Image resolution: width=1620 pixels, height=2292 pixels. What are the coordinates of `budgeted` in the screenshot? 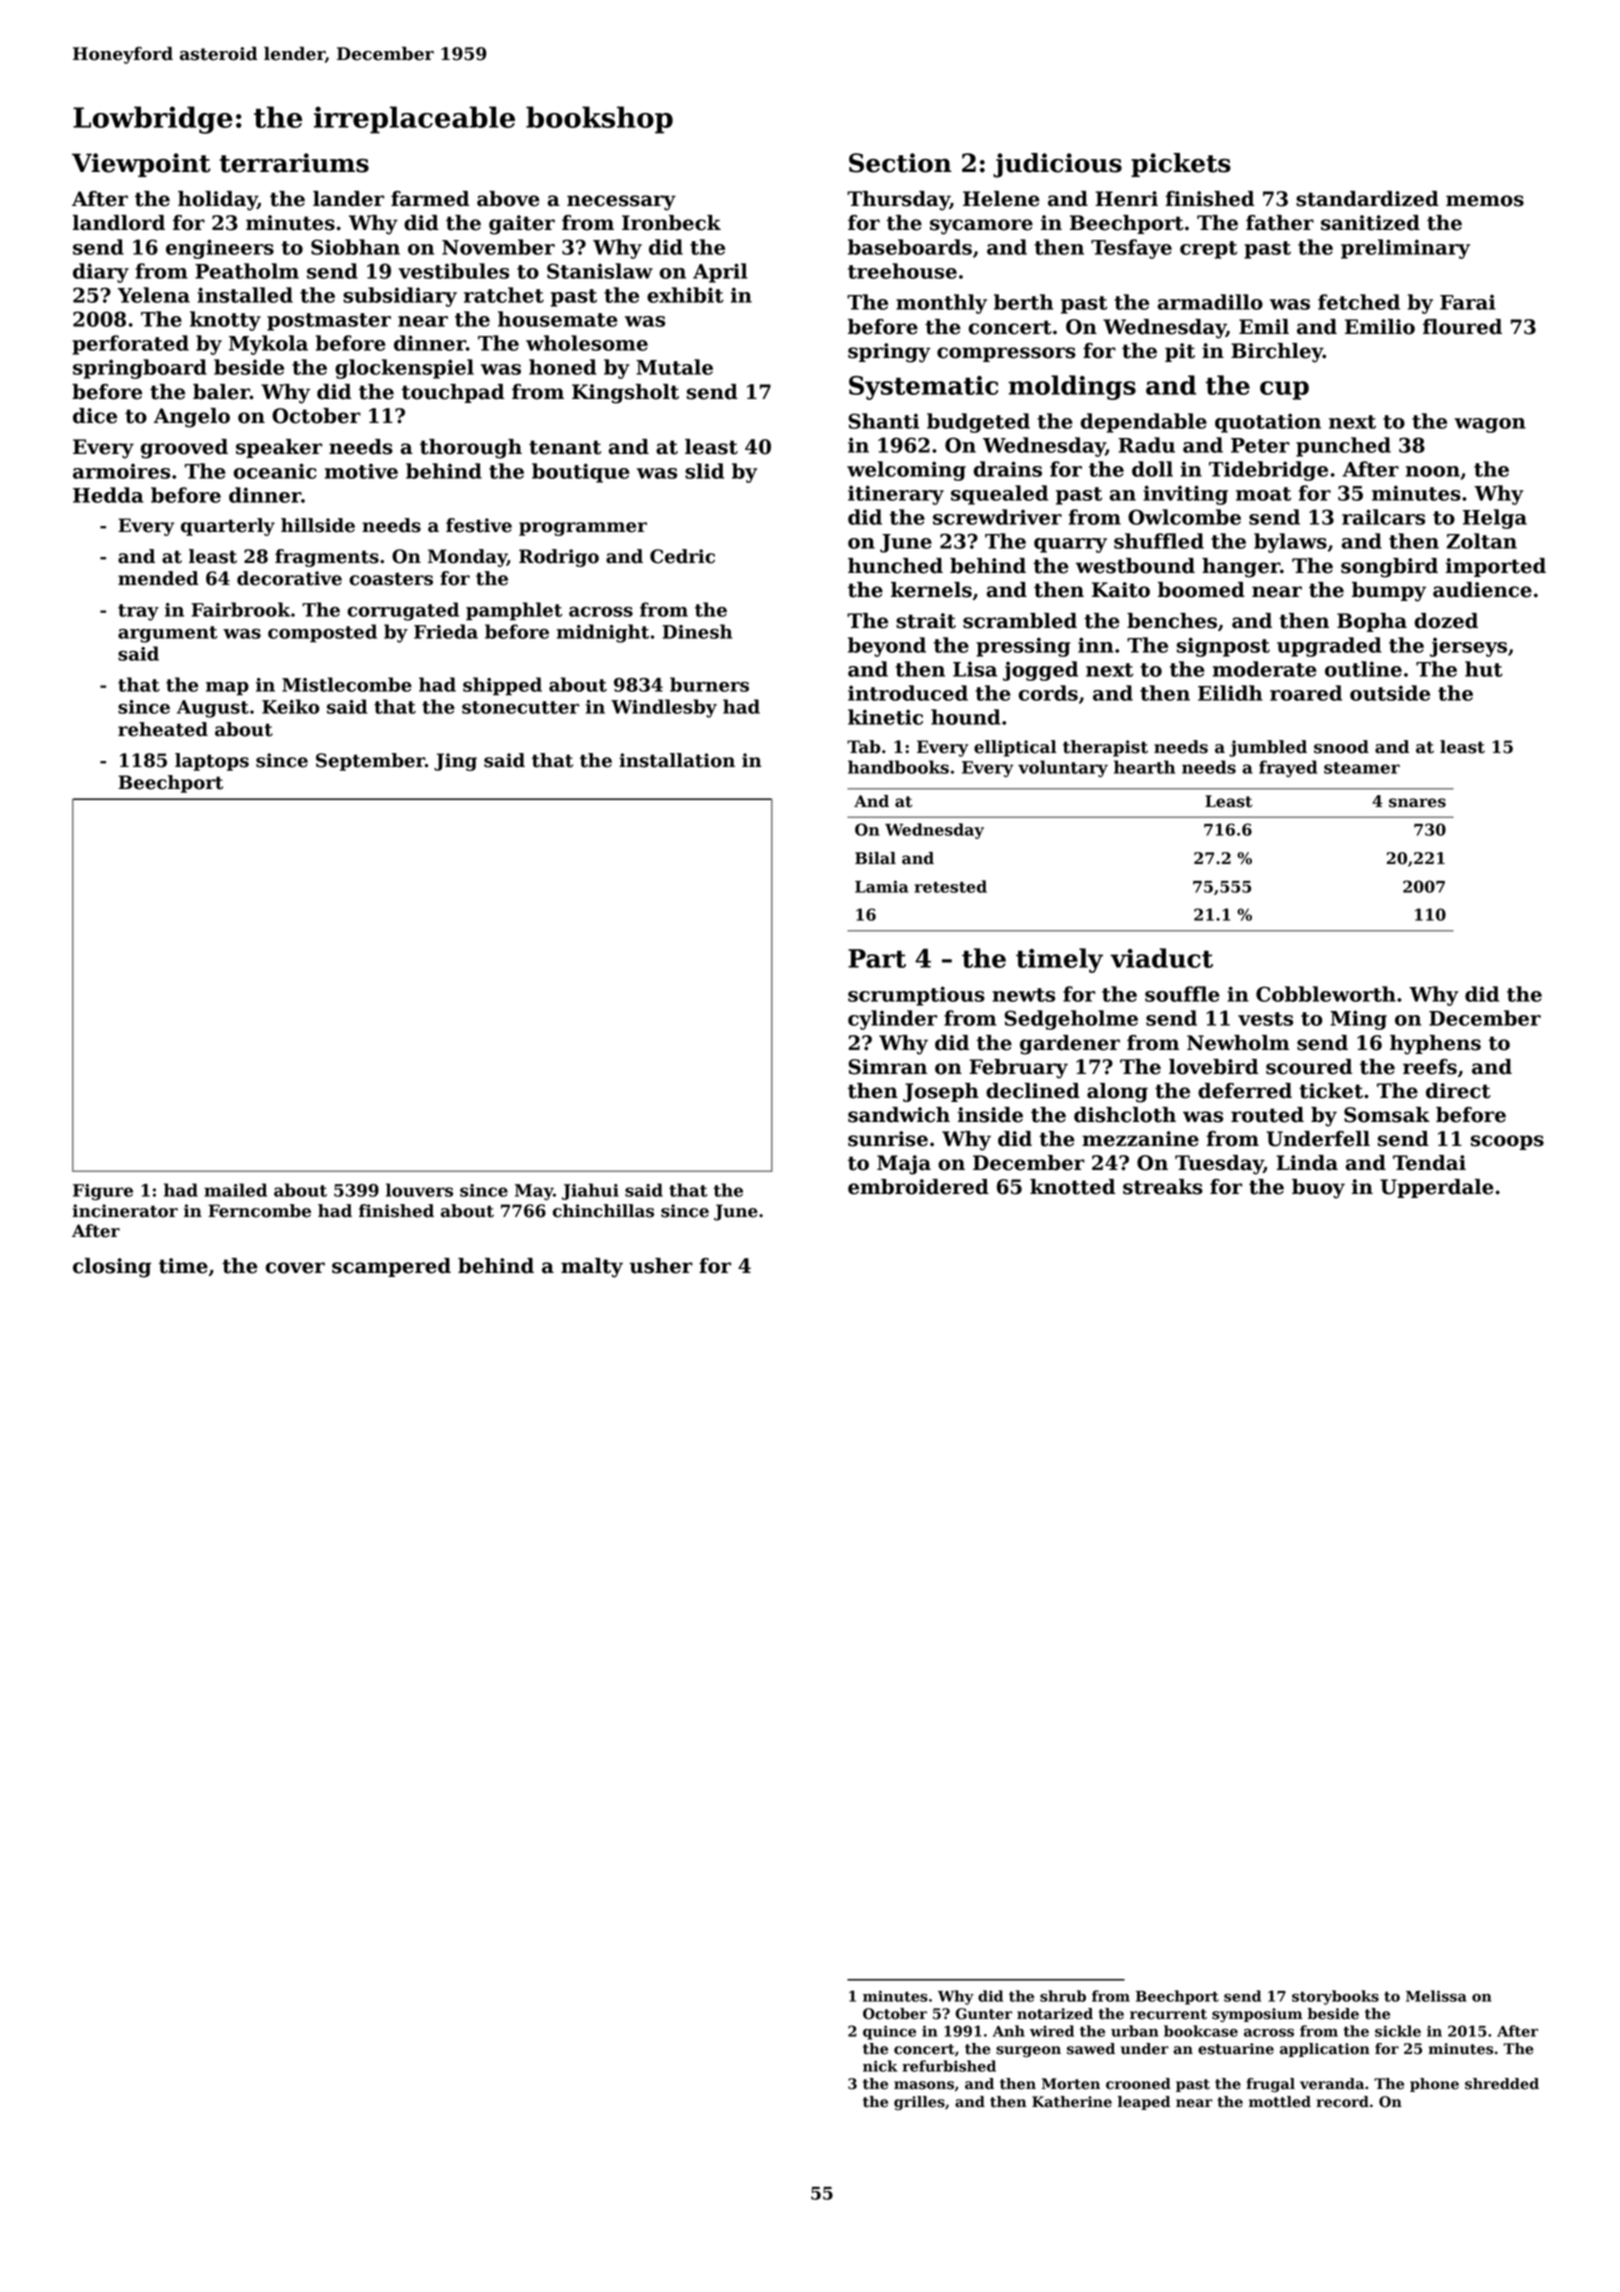 It's located at (978, 423).
